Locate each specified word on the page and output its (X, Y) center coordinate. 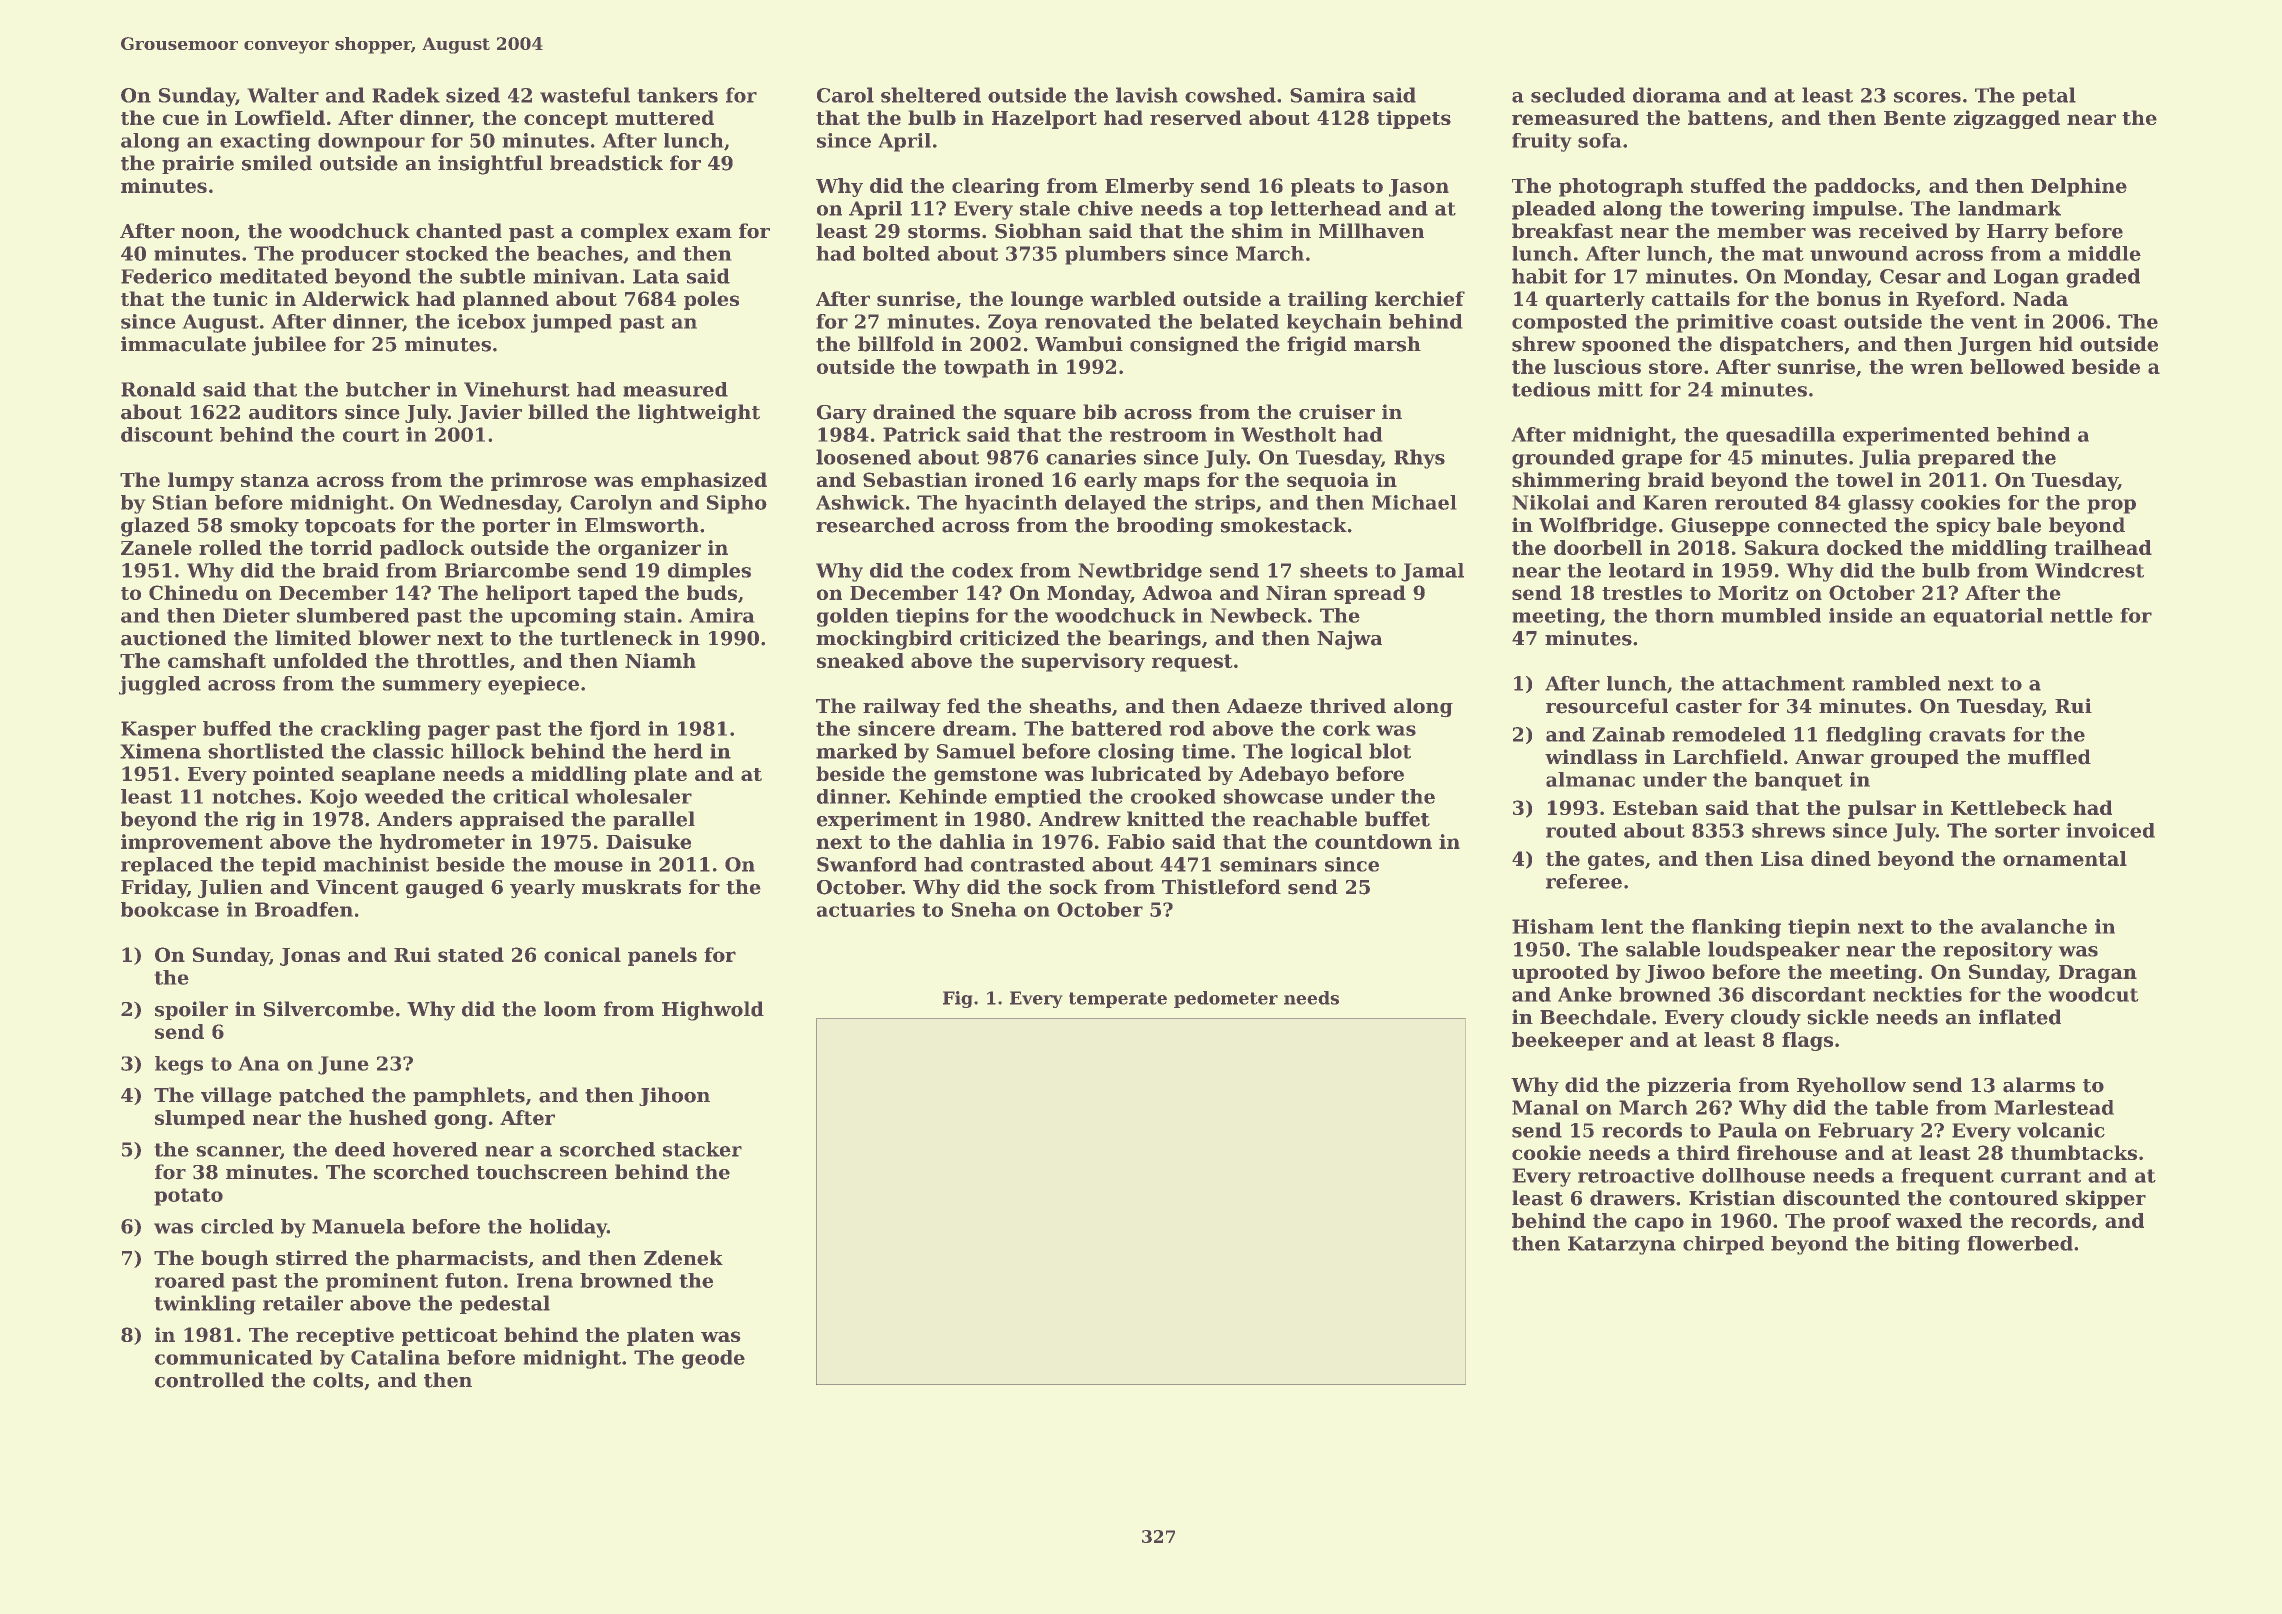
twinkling (205, 1305)
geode (713, 1359)
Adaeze (1264, 706)
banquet (1799, 781)
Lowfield (280, 117)
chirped (1723, 1245)
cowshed (1230, 95)
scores (1927, 97)
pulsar (1882, 809)
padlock (422, 549)
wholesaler (633, 796)
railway (902, 708)
